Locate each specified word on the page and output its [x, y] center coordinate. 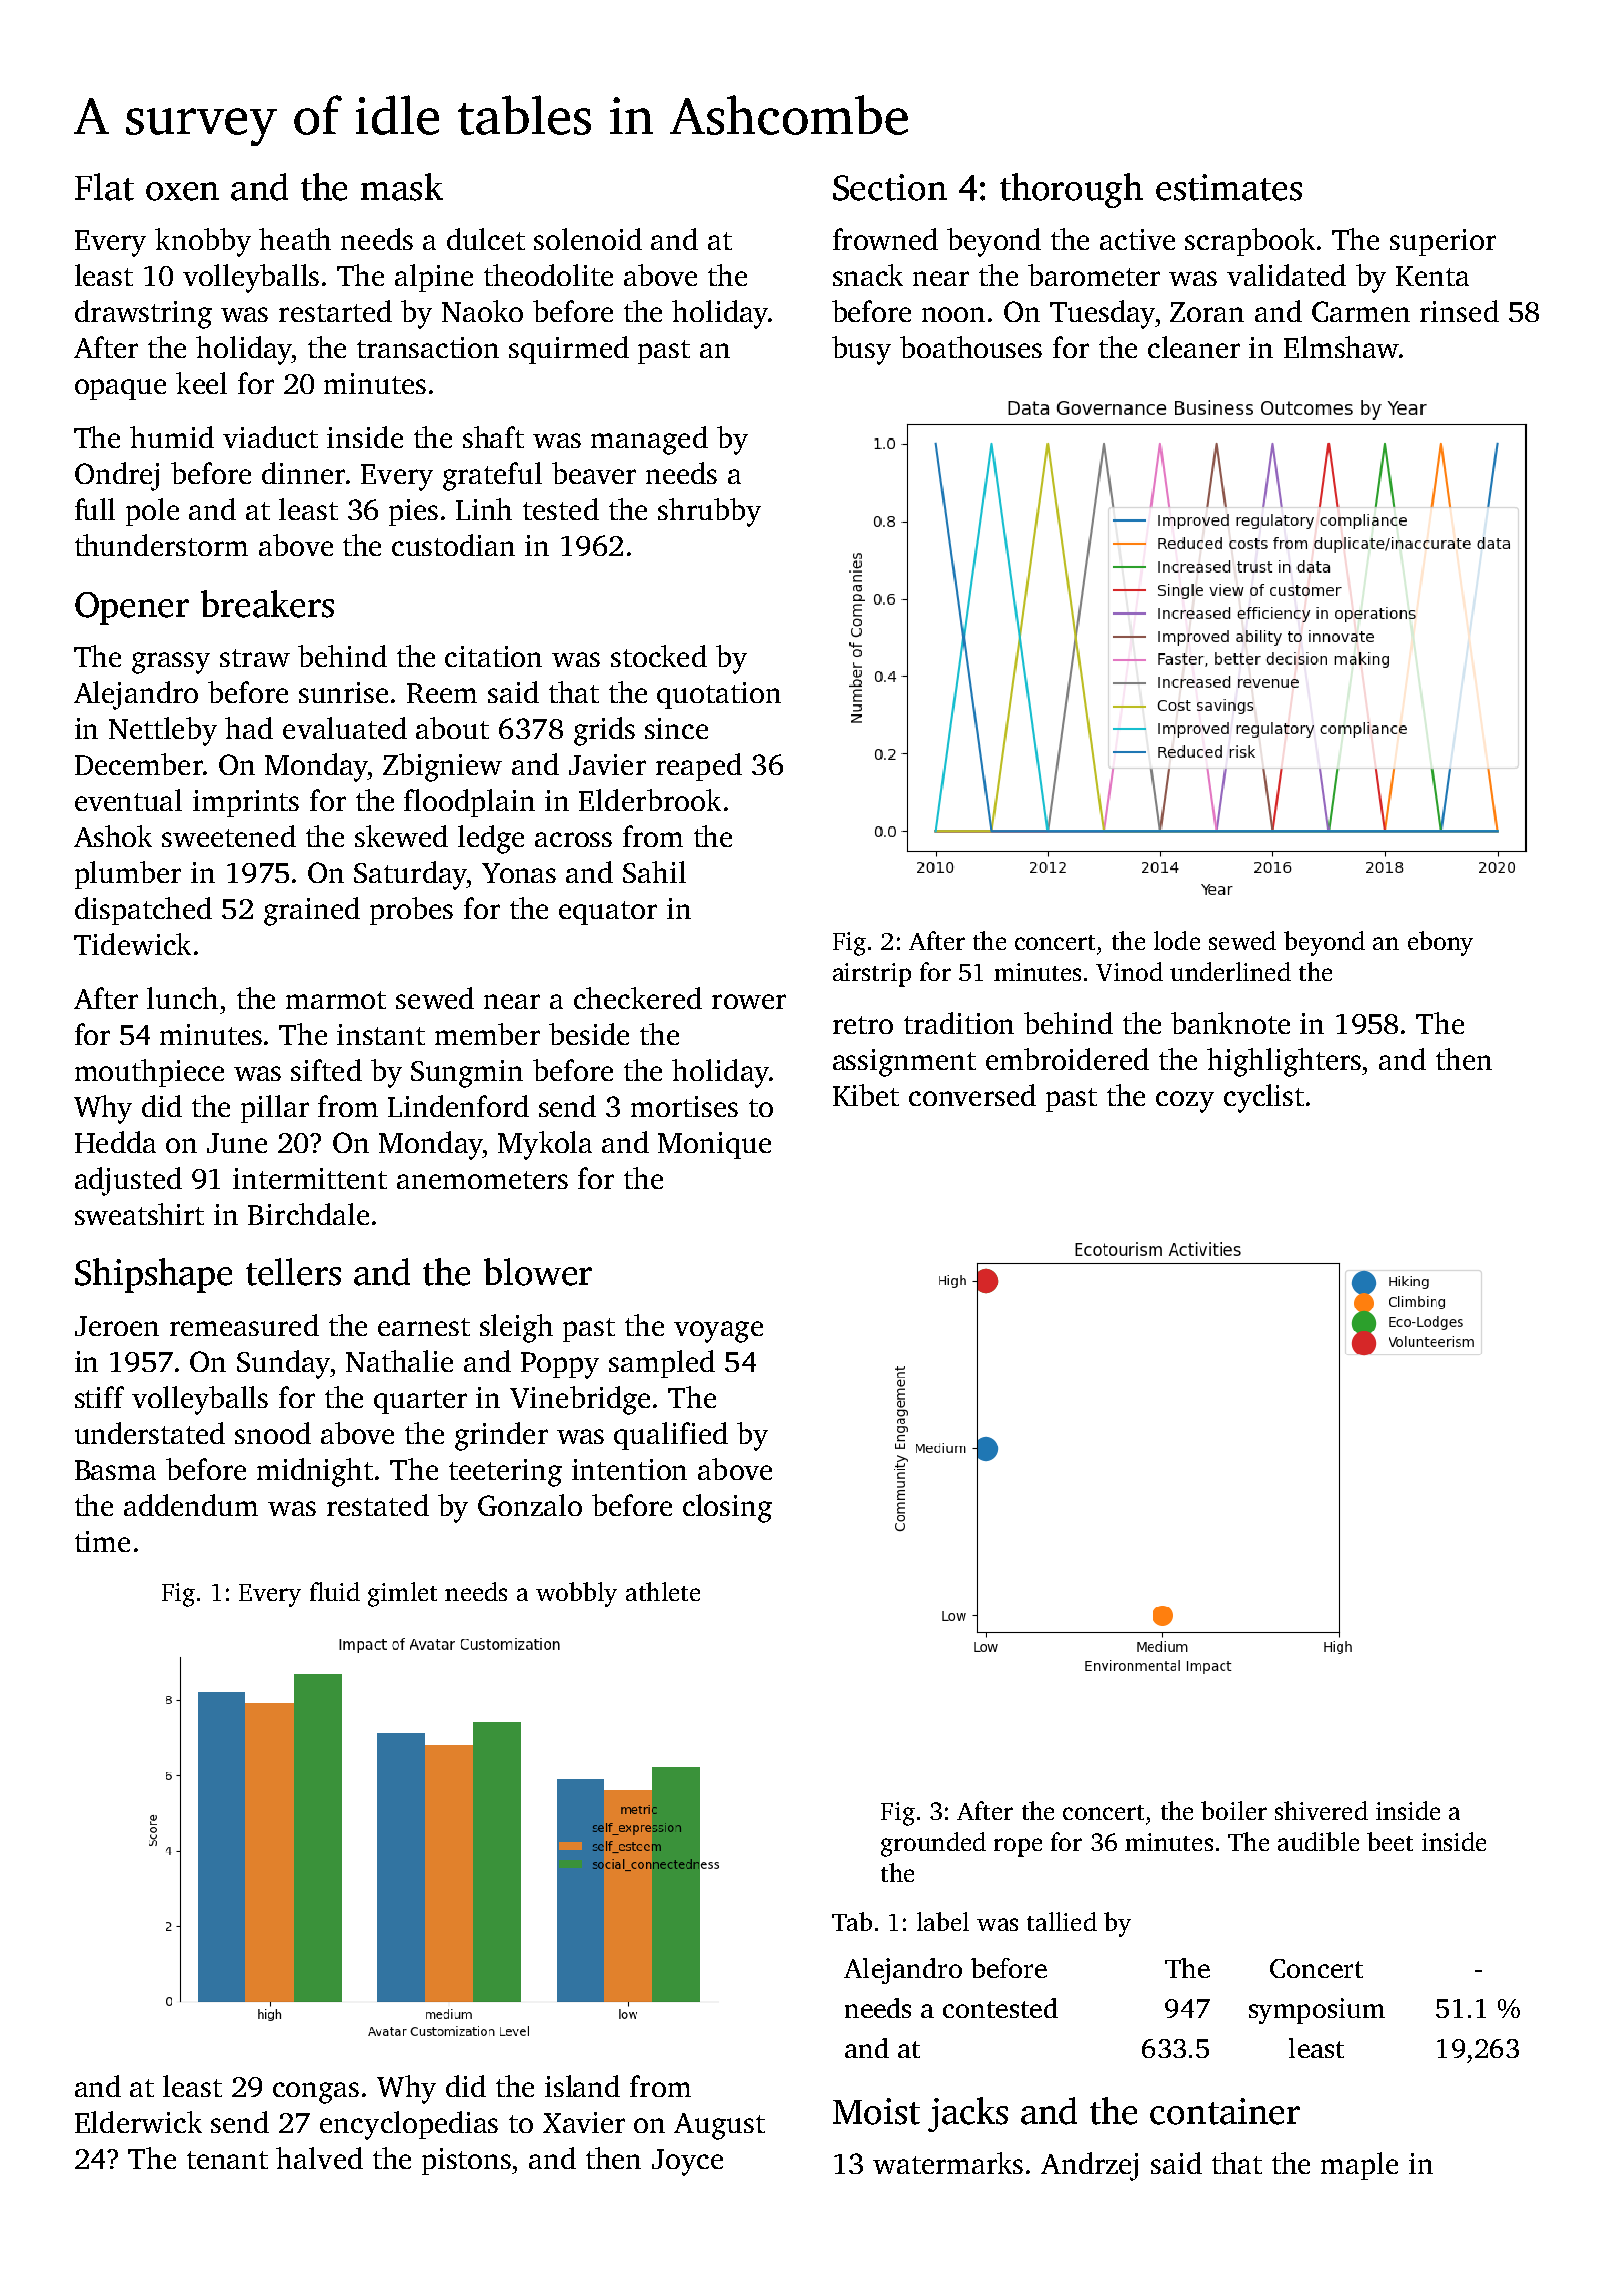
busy [861, 350]
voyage [718, 1332]
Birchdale [308, 1214]
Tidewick [132, 944]
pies [413, 512]
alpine [434, 278]
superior [1443, 242]
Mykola [545, 1145]
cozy [1185, 1102]
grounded [933, 1844]
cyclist [1264, 1098]
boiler [1234, 1810]
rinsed [1459, 311]
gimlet [402, 1594]
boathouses [971, 347]
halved [319, 2158]
